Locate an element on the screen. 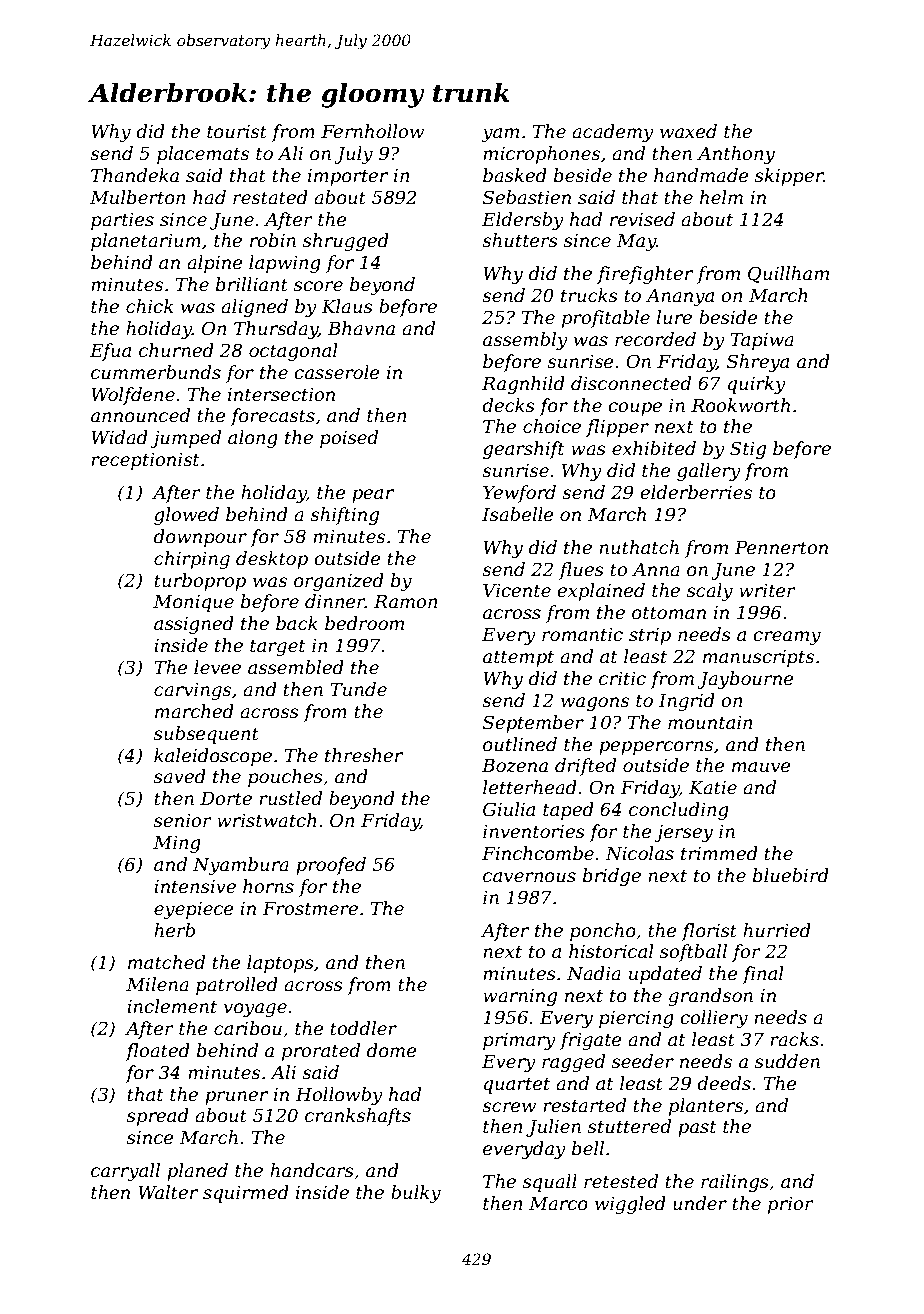  restated is located at coordinates (270, 197).
